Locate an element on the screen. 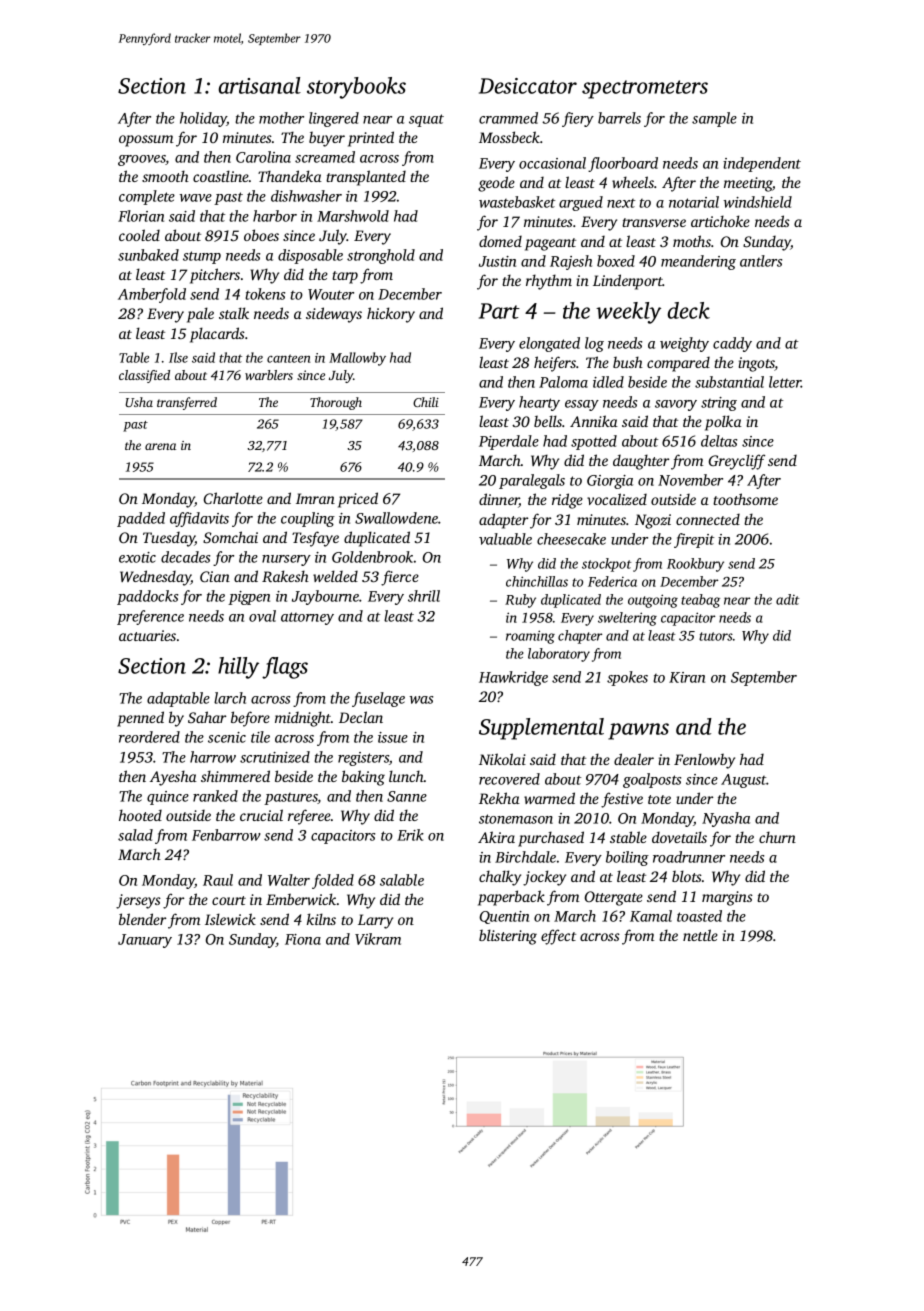 The width and height of the screenshot is (924, 1311). fuselage is located at coordinates (378, 699).
